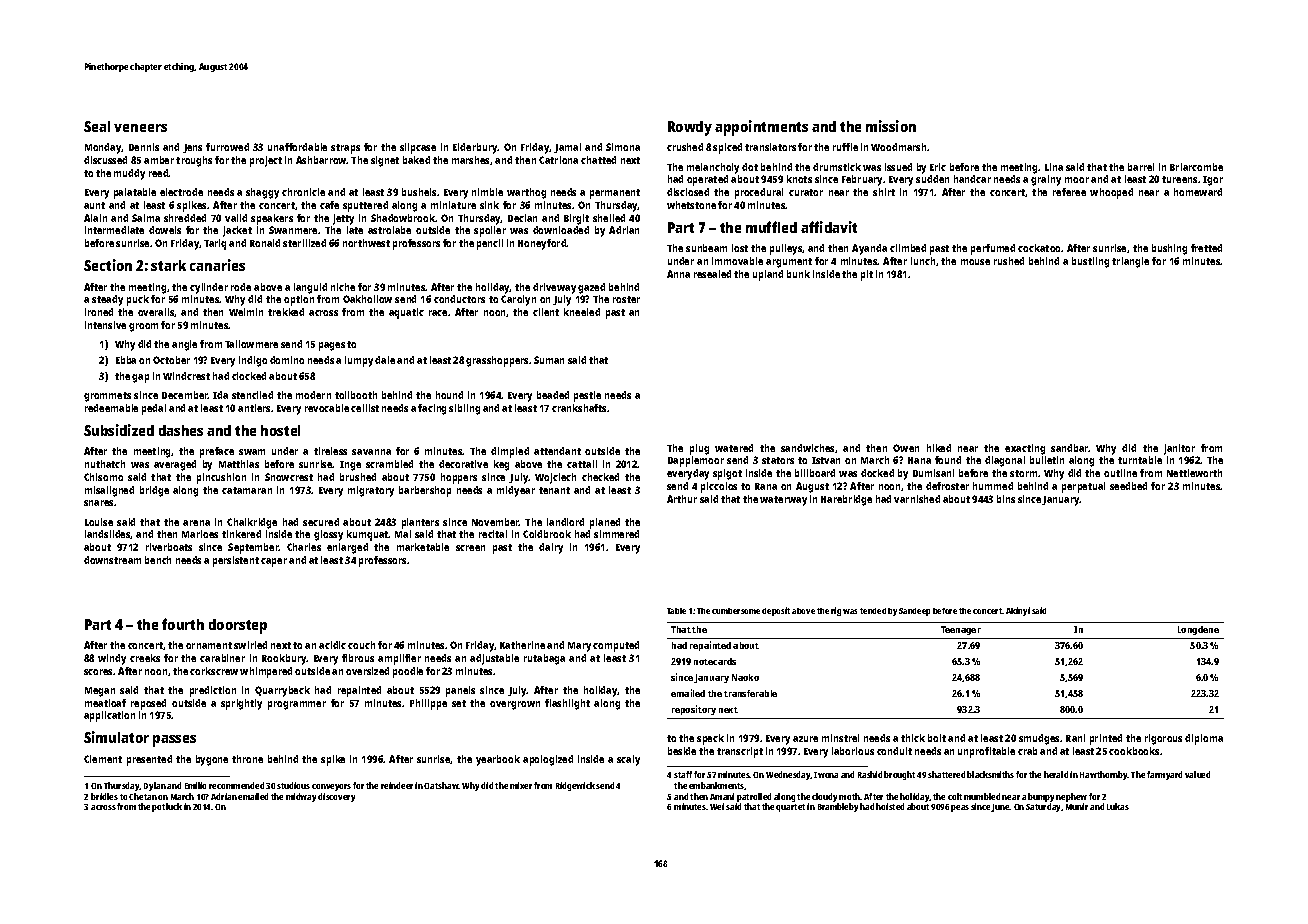 The height and width of the screenshot is (924, 1308). I want to click on Shadowbrook, so click(403, 218).
